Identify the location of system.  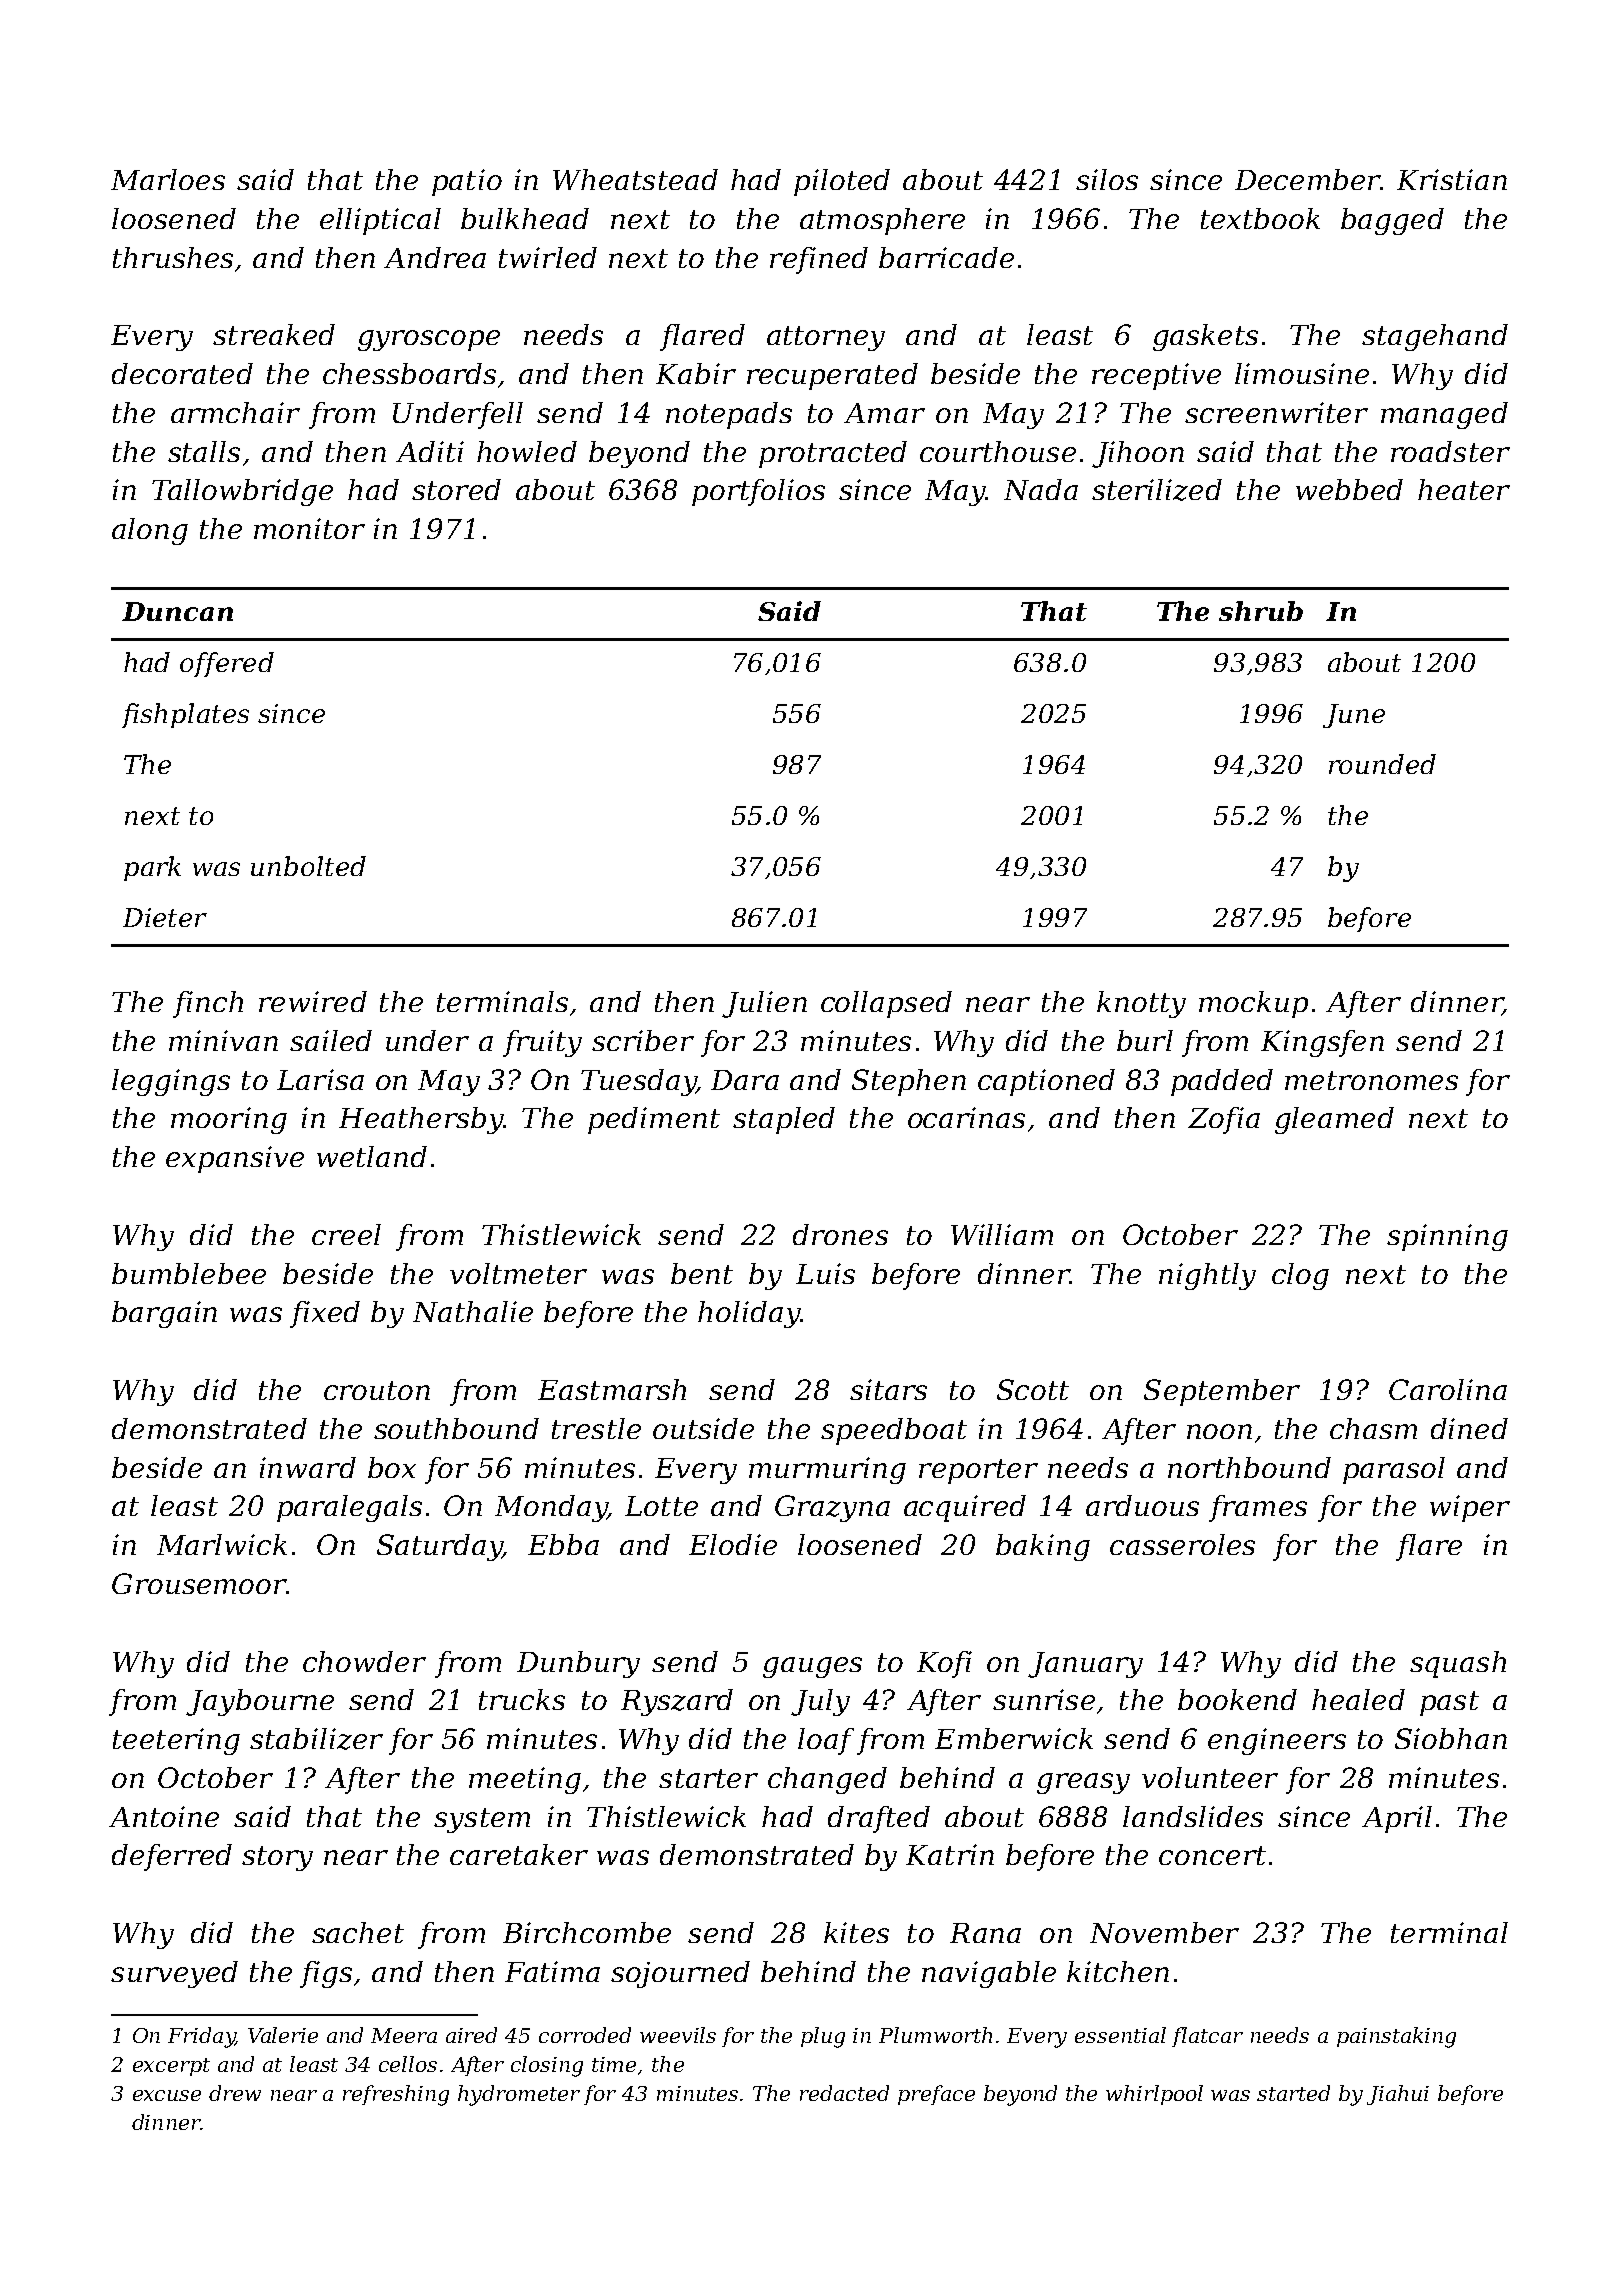
(482, 1820).
